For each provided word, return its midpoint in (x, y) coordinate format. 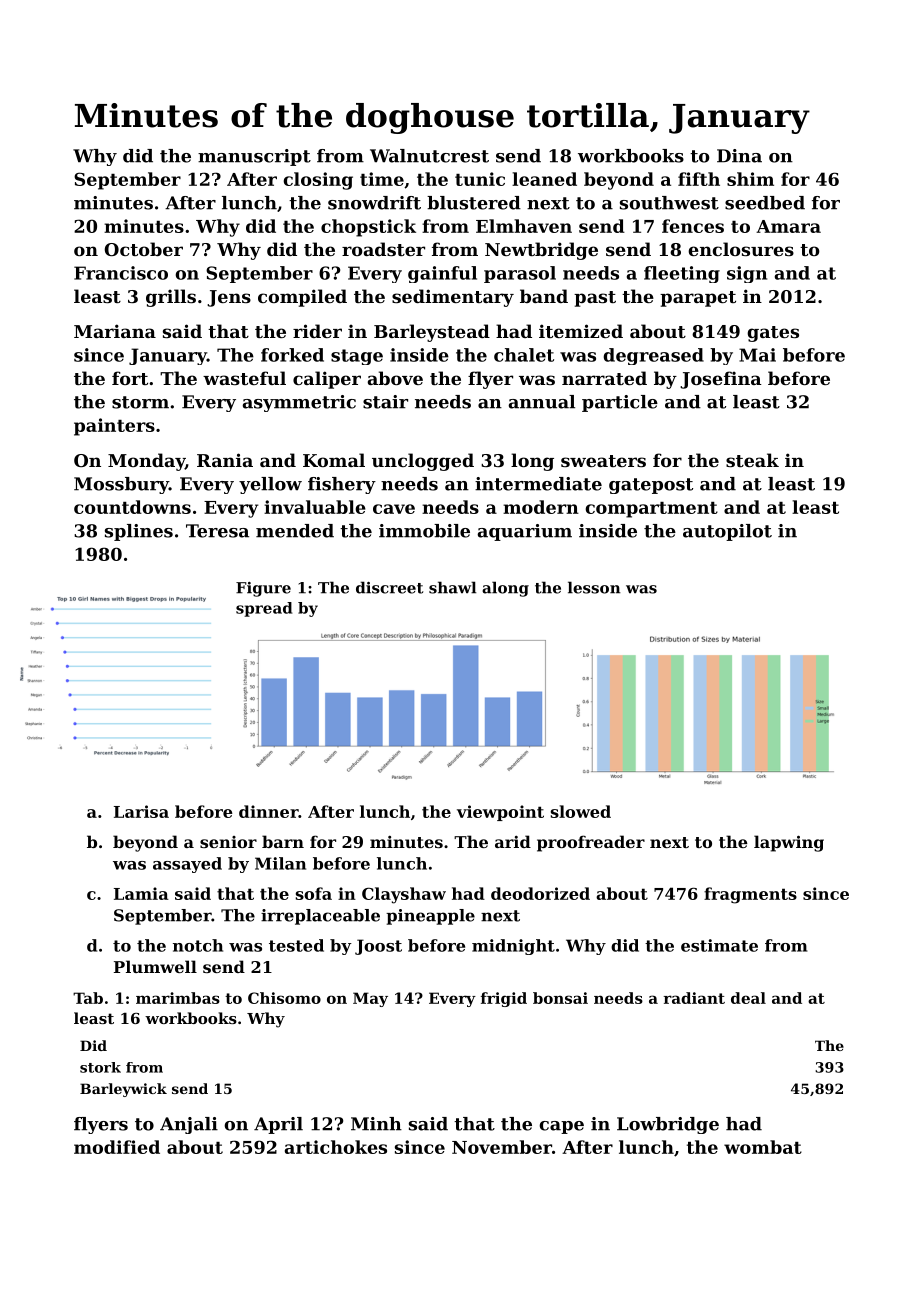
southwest (669, 203)
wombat (763, 1147)
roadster (383, 249)
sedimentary (453, 298)
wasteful (244, 378)
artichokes (336, 1147)
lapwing (789, 843)
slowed (581, 811)
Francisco (121, 273)
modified (117, 1147)
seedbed (765, 203)
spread (264, 609)
